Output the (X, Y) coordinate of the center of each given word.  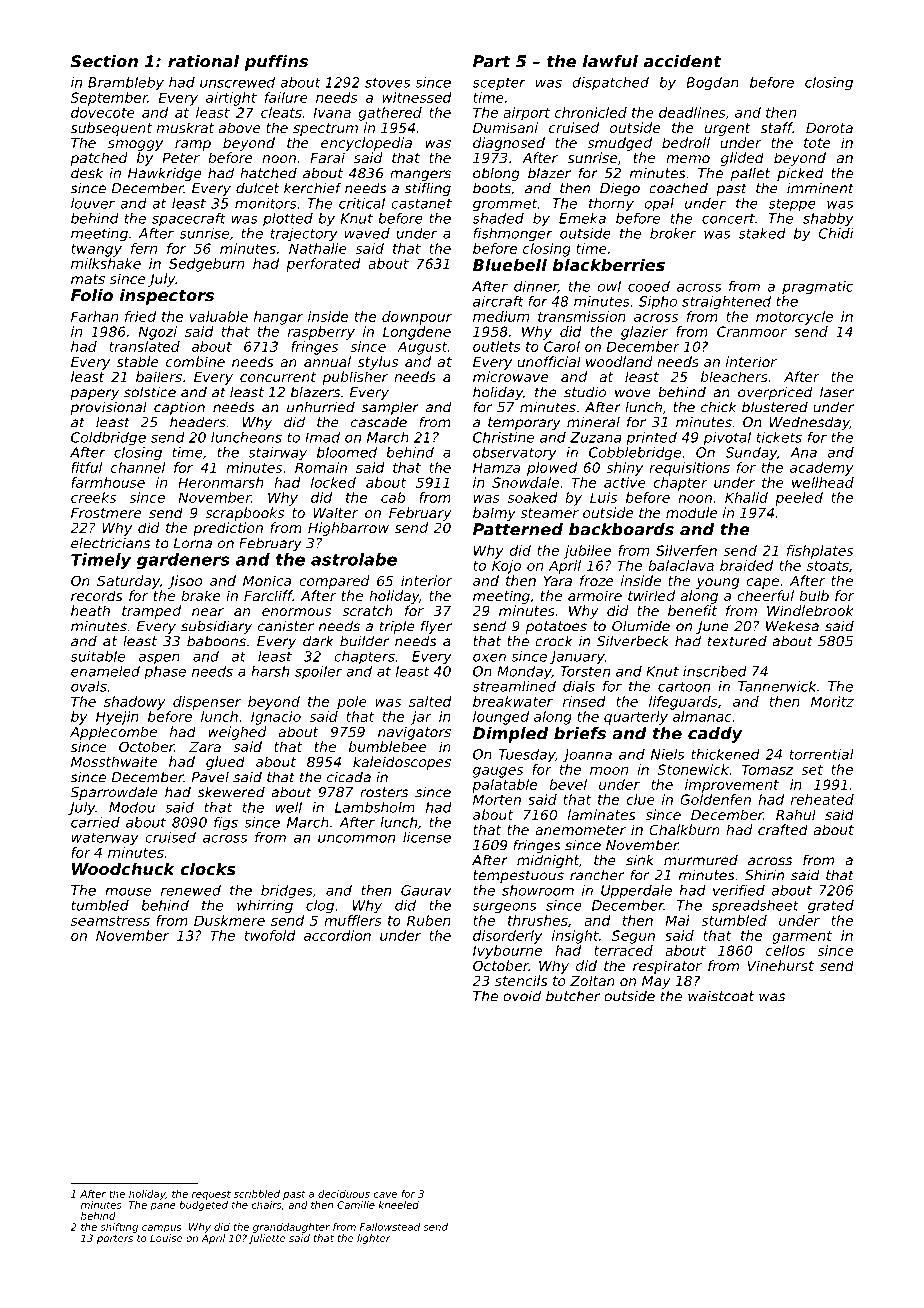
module (691, 512)
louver (93, 203)
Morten (497, 799)
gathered (390, 114)
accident (683, 61)
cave (385, 1195)
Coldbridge (108, 438)
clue (640, 799)
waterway (105, 839)
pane (163, 1207)
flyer (436, 627)
